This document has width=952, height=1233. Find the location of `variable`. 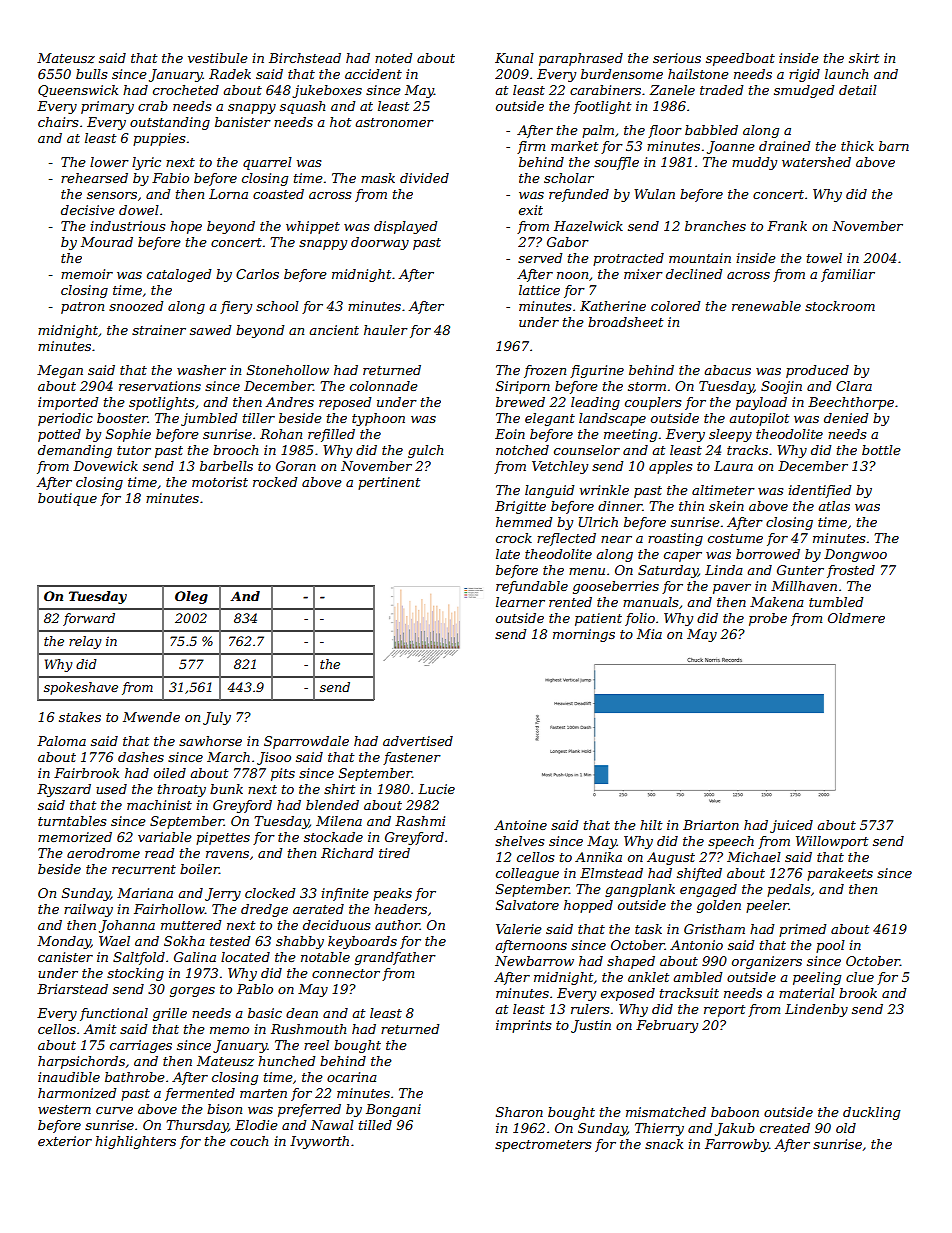

variable is located at coordinates (165, 837).
